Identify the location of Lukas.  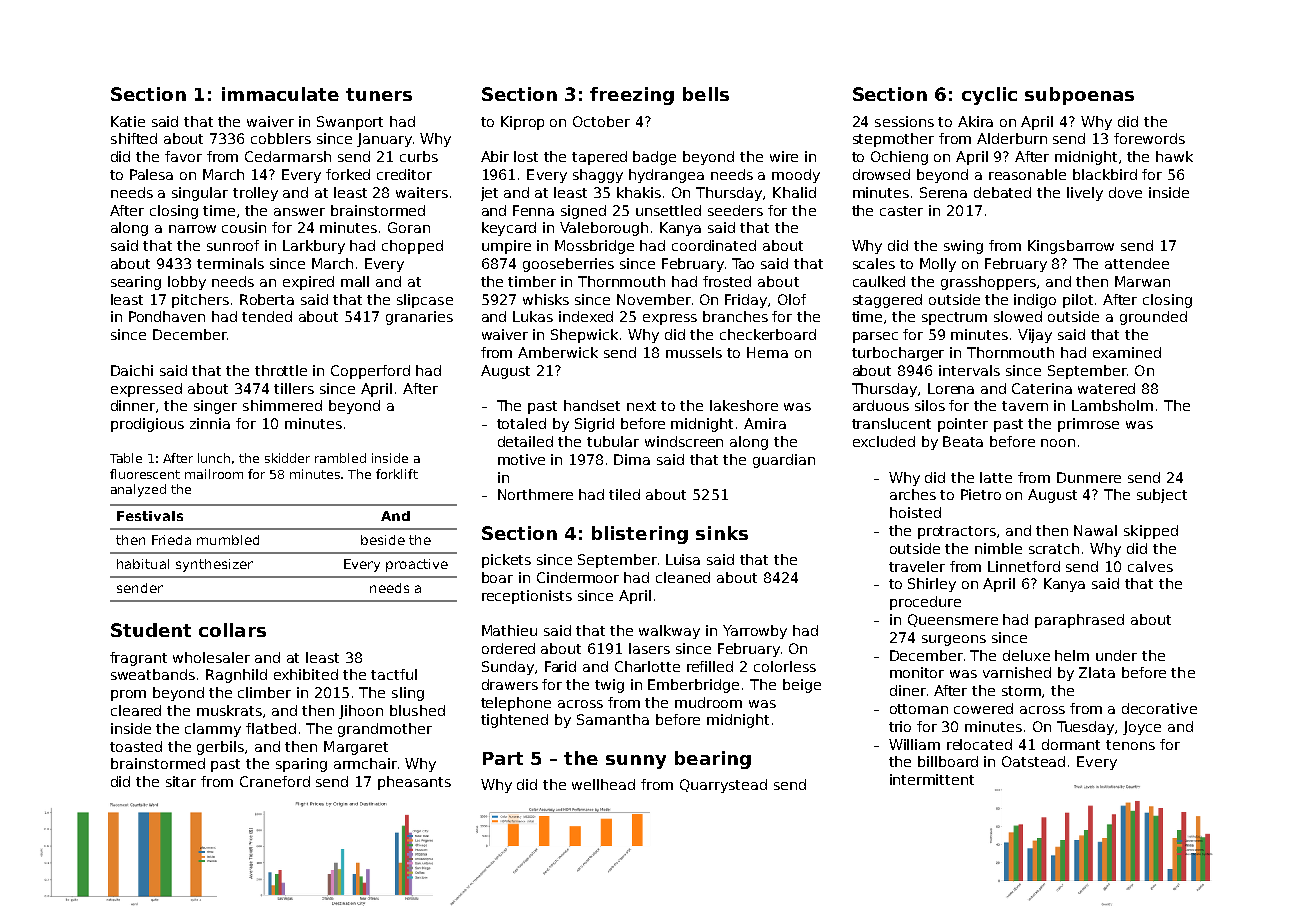
(533, 316).
